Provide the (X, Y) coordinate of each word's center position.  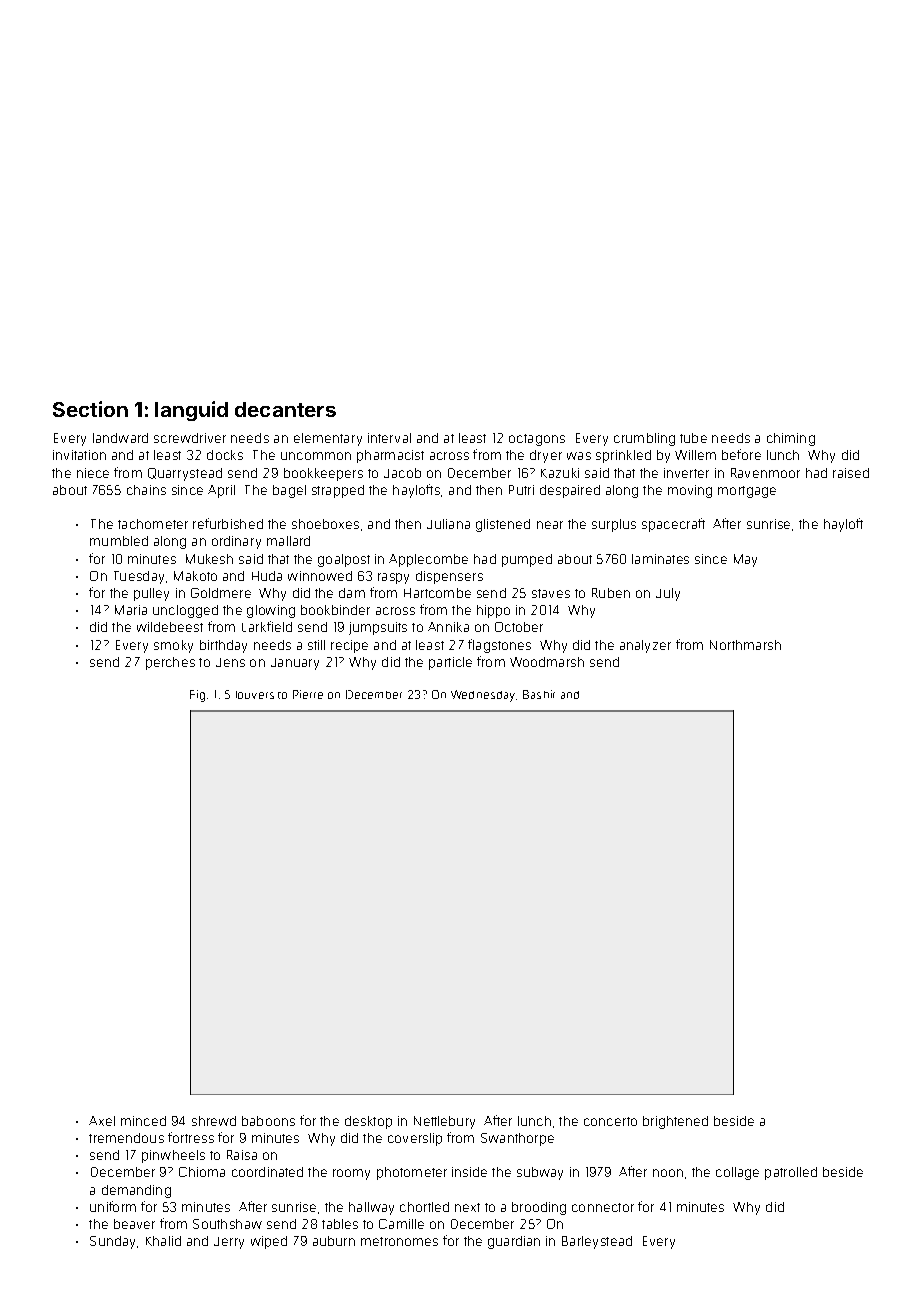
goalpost (344, 560)
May (745, 560)
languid (191, 411)
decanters (285, 409)
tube (693, 438)
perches (170, 663)
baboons (268, 1121)
